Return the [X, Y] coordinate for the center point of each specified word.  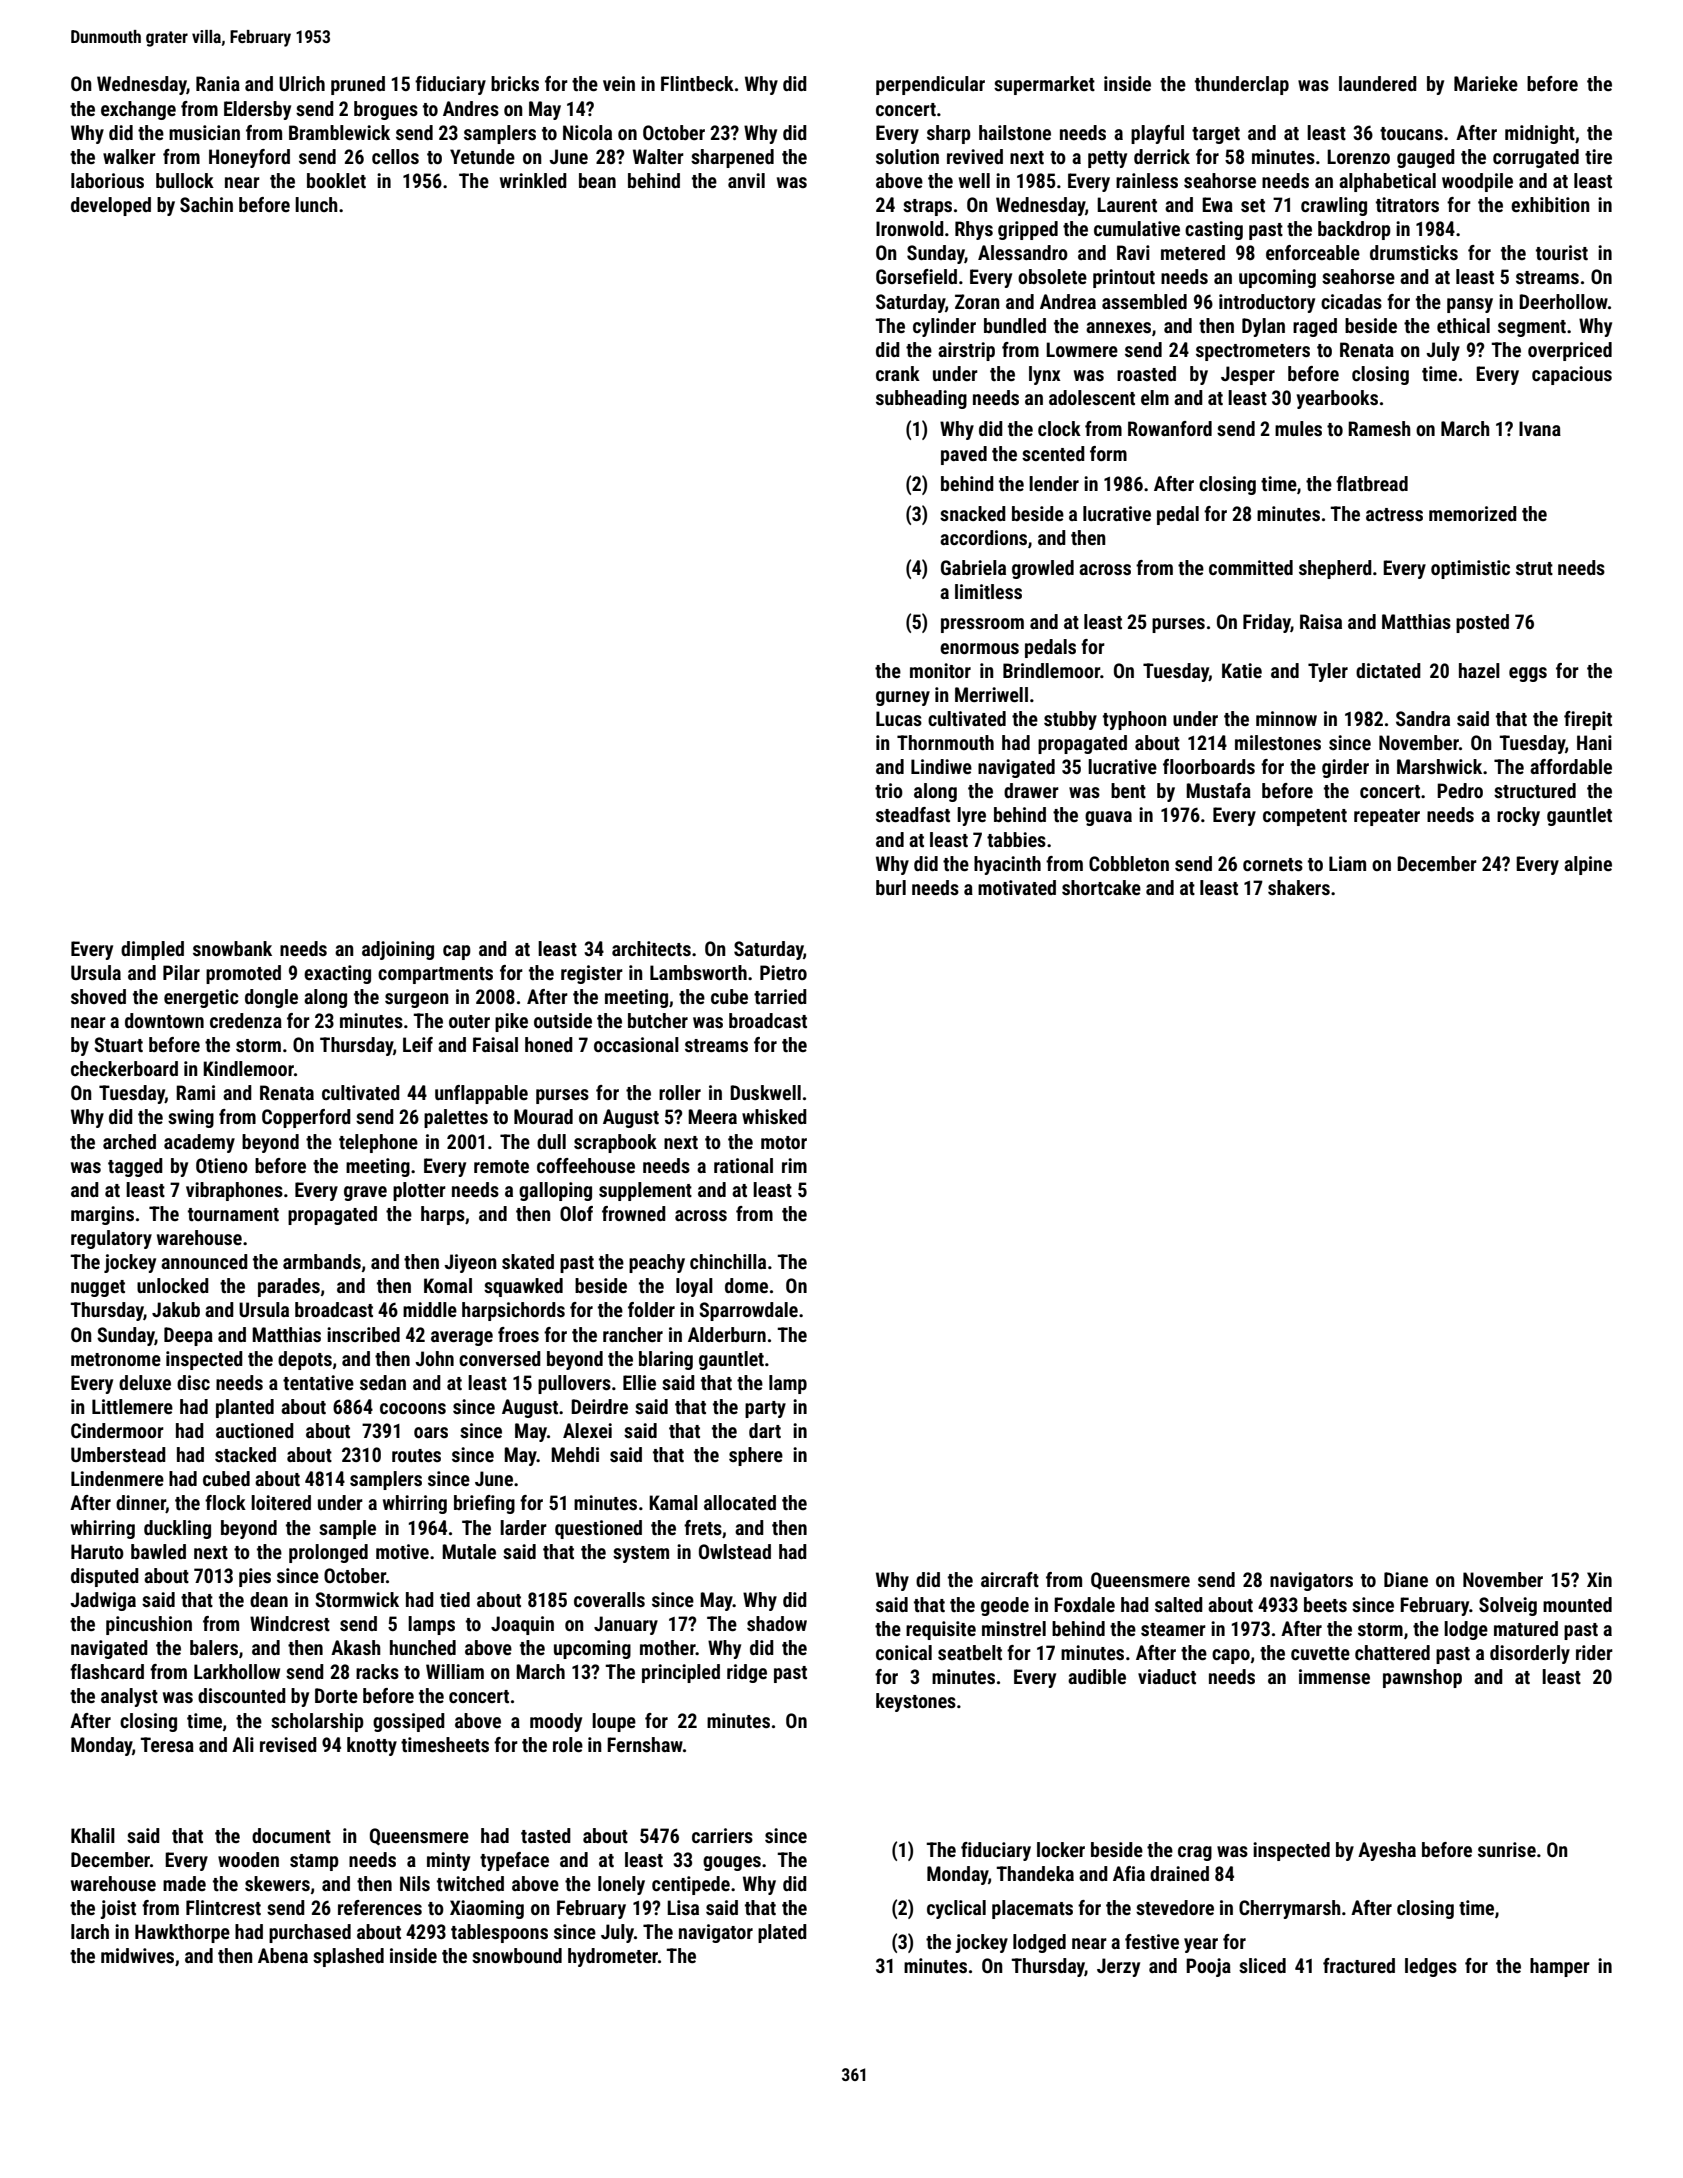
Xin [1599, 1579]
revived [975, 156]
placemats [1032, 1909]
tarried [780, 996]
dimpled [152, 950]
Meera [712, 1116]
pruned [358, 85]
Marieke [1486, 83]
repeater [1387, 817]
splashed [348, 1957]
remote [501, 1166]
